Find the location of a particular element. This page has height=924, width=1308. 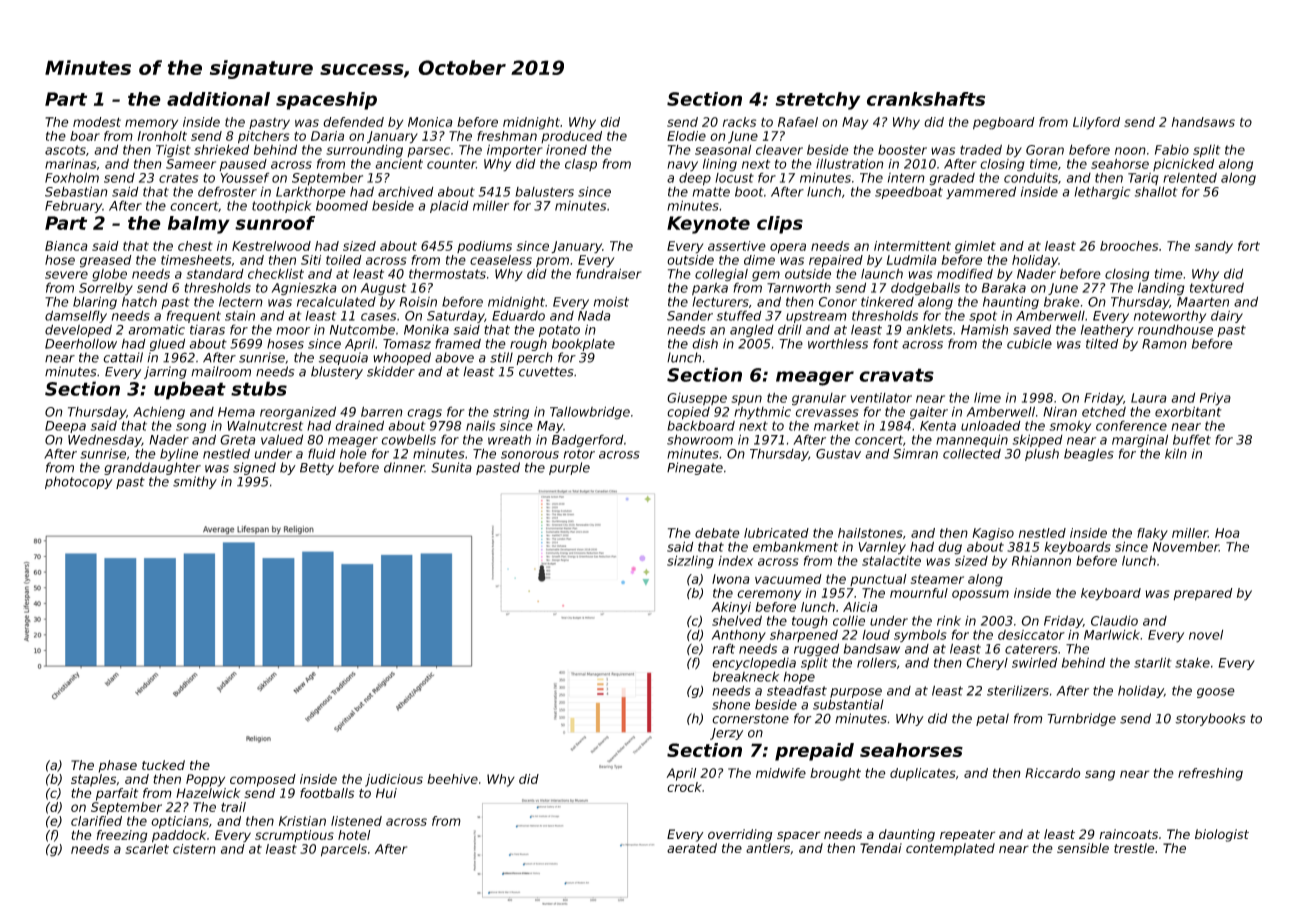

sizzling is located at coordinates (690, 562).
